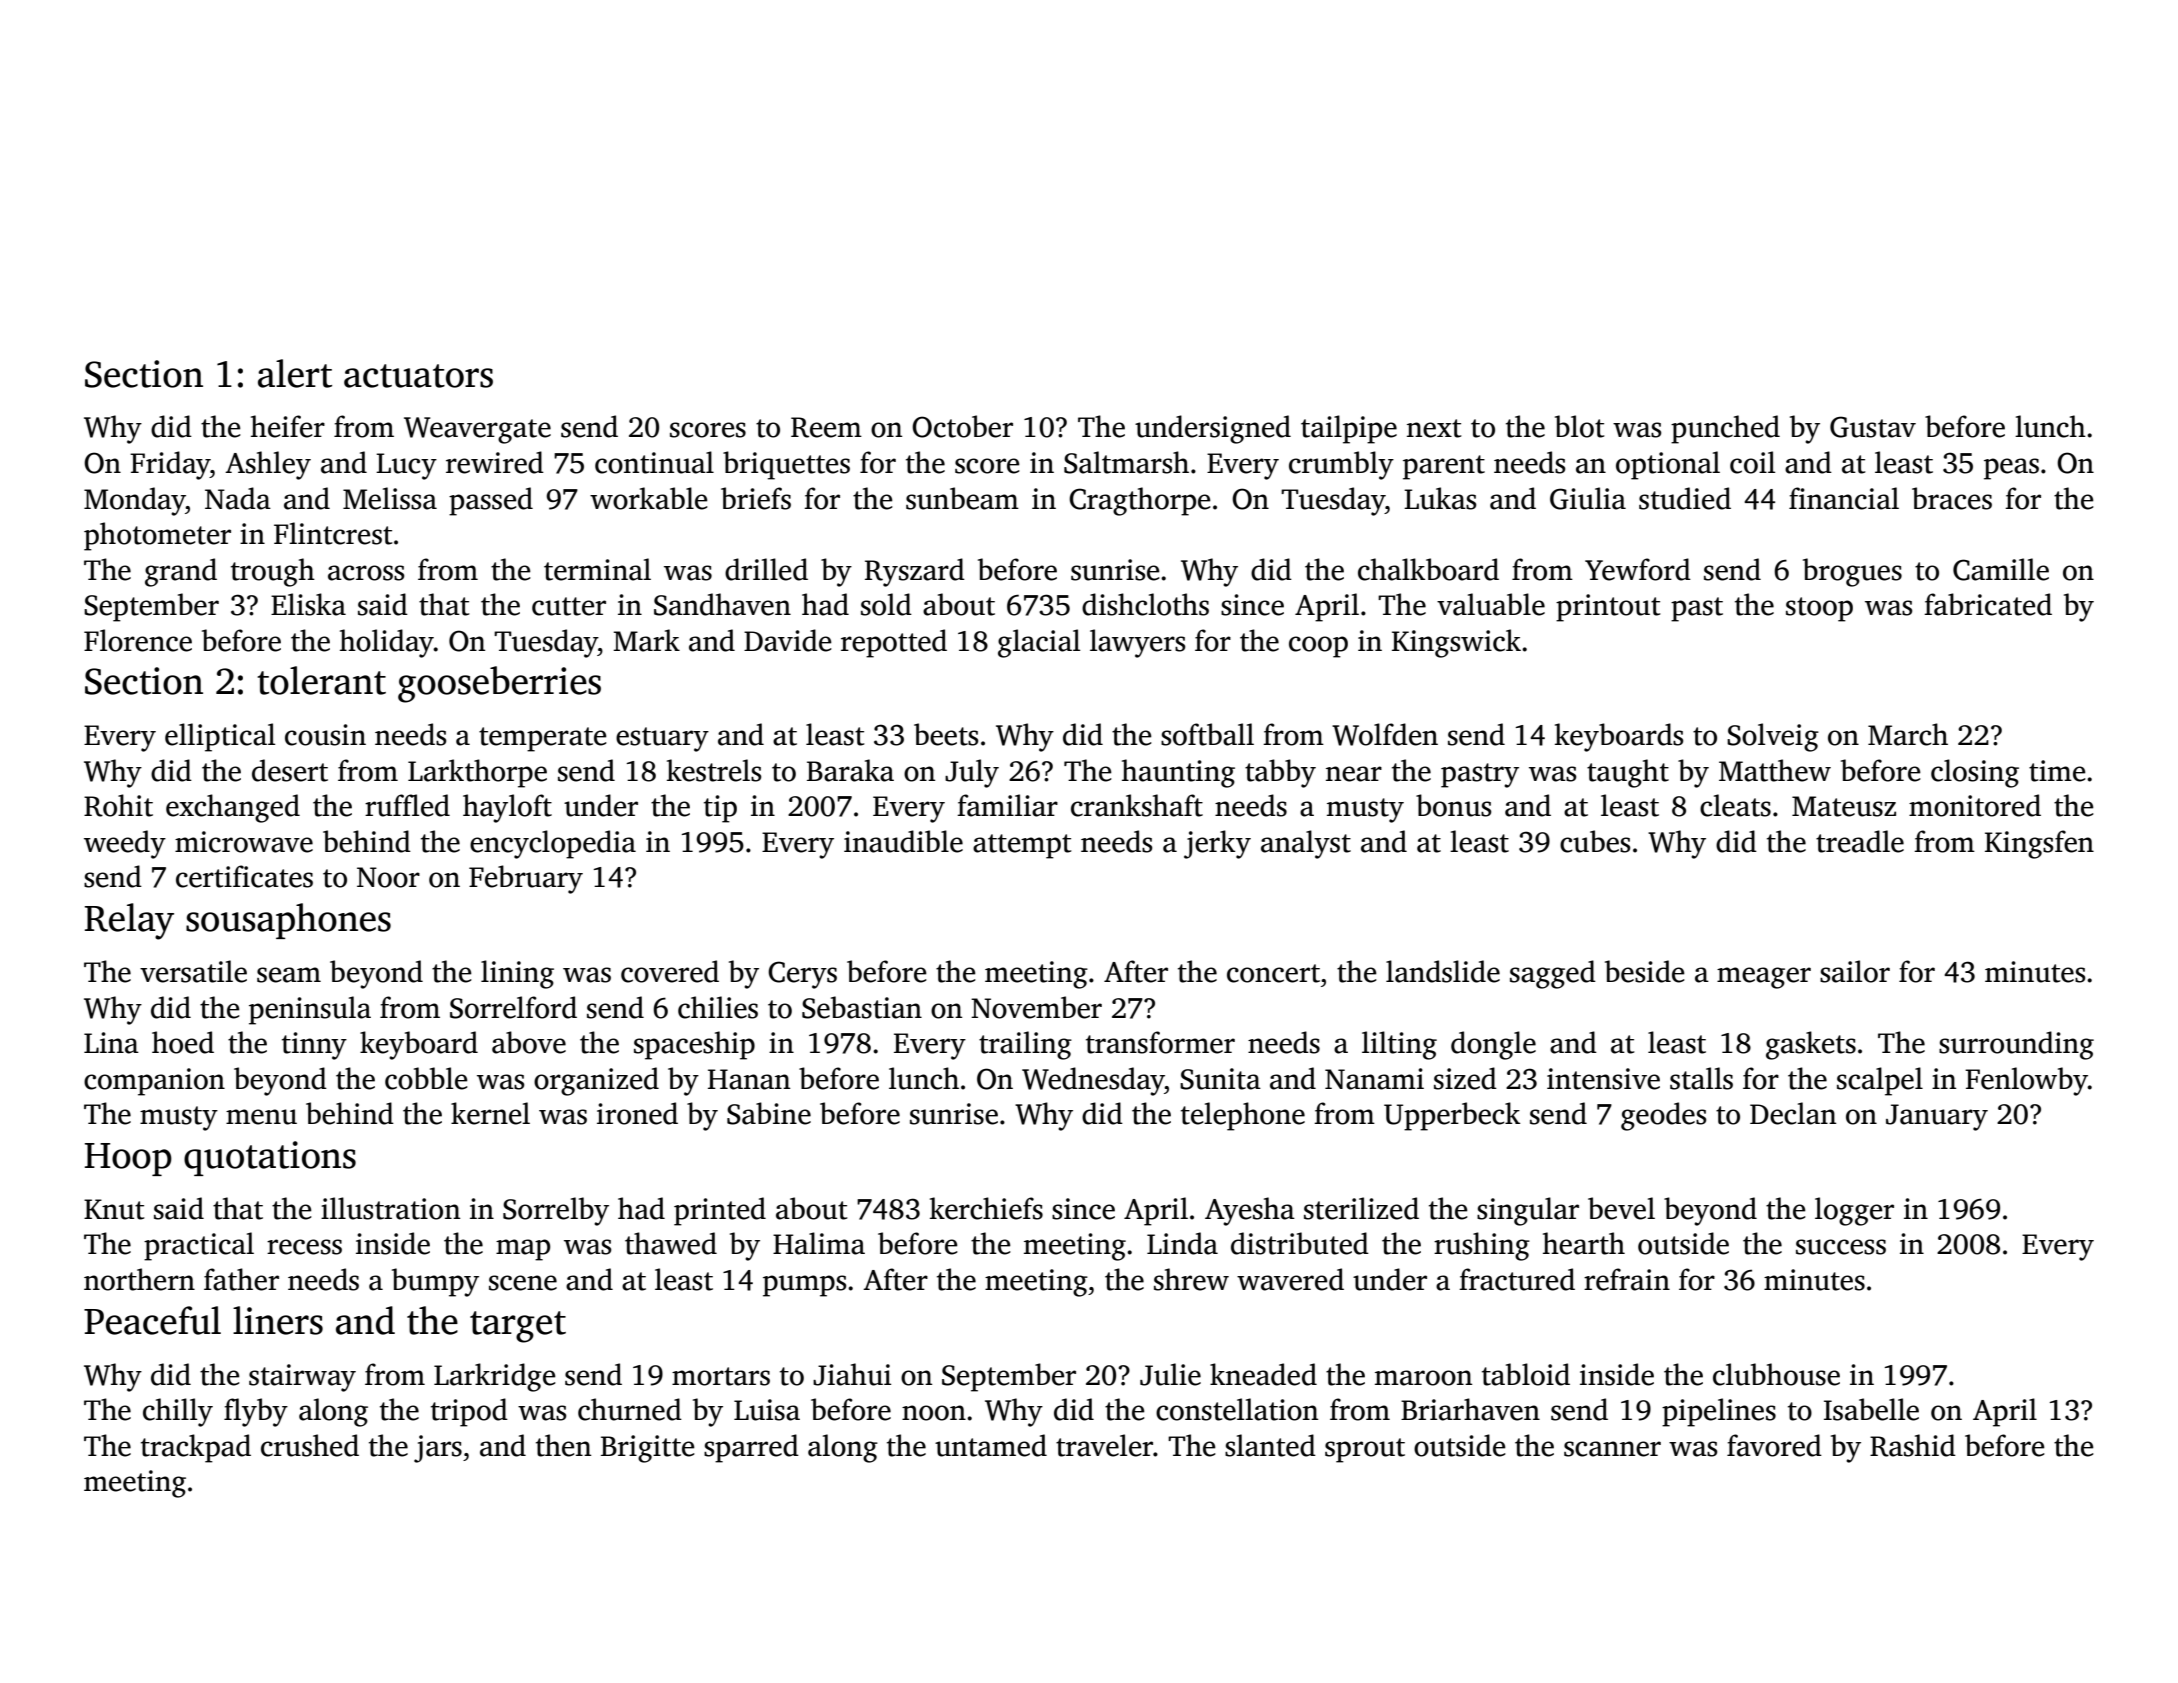  Describe the element at coordinates (152, 1320) in the screenshot. I see `Peaceful` at that location.
